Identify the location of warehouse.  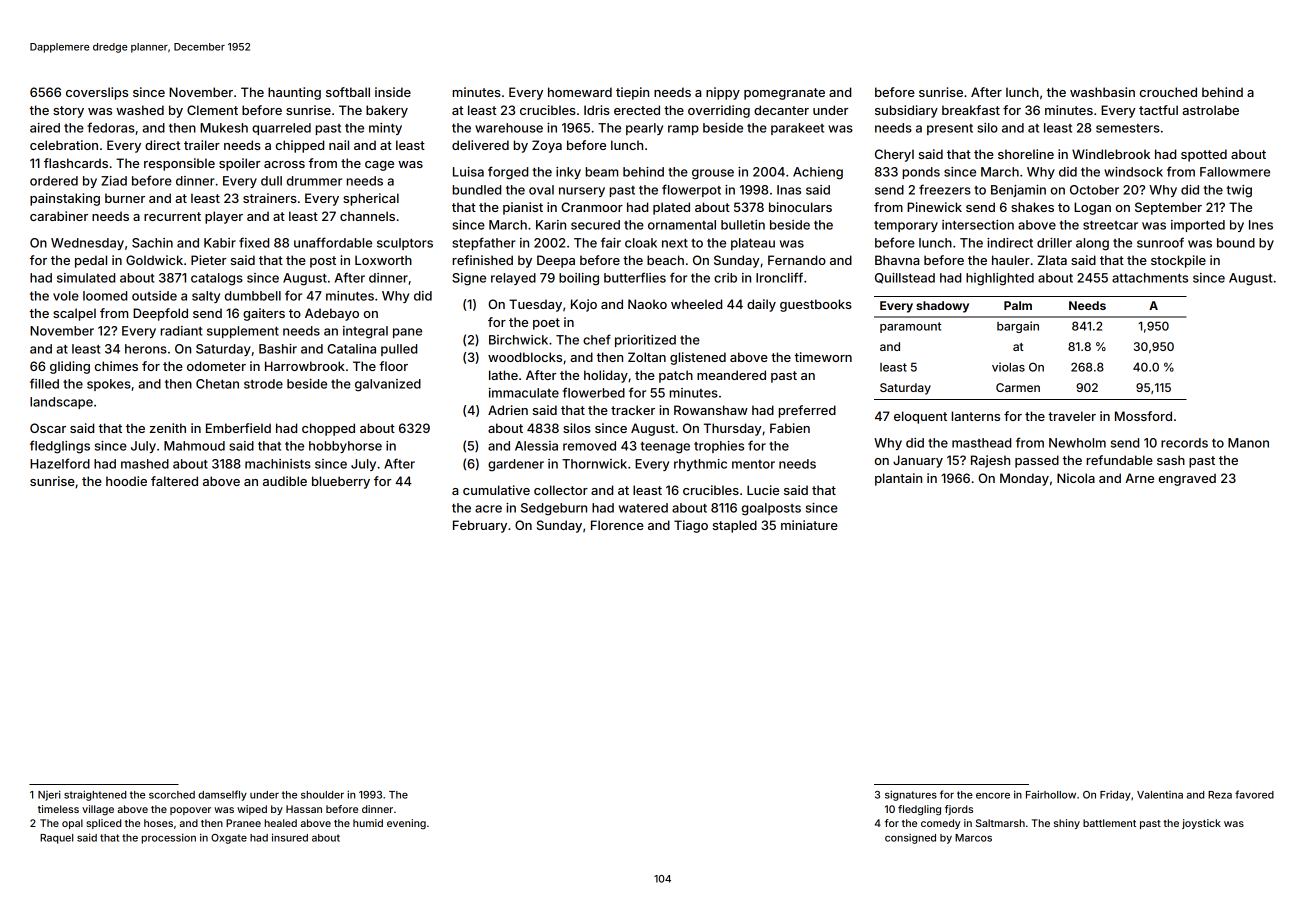
(509, 128).
